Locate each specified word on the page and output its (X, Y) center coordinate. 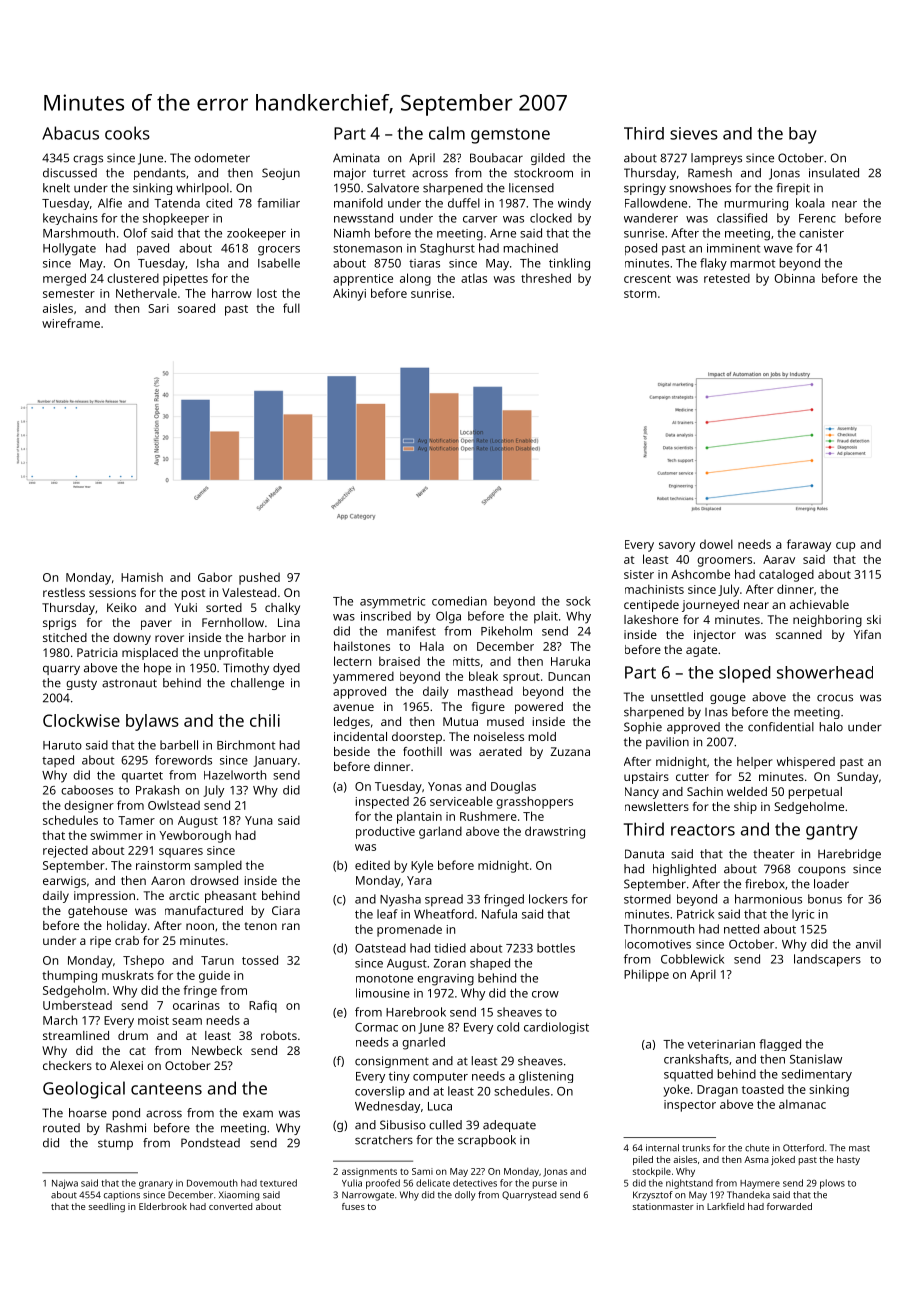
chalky (282, 609)
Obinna (795, 278)
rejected (65, 851)
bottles (556, 948)
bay (803, 135)
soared (196, 308)
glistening (546, 1077)
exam (258, 1114)
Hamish (142, 577)
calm (447, 133)
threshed (546, 278)
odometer (222, 158)
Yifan (867, 634)
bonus (825, 899)
